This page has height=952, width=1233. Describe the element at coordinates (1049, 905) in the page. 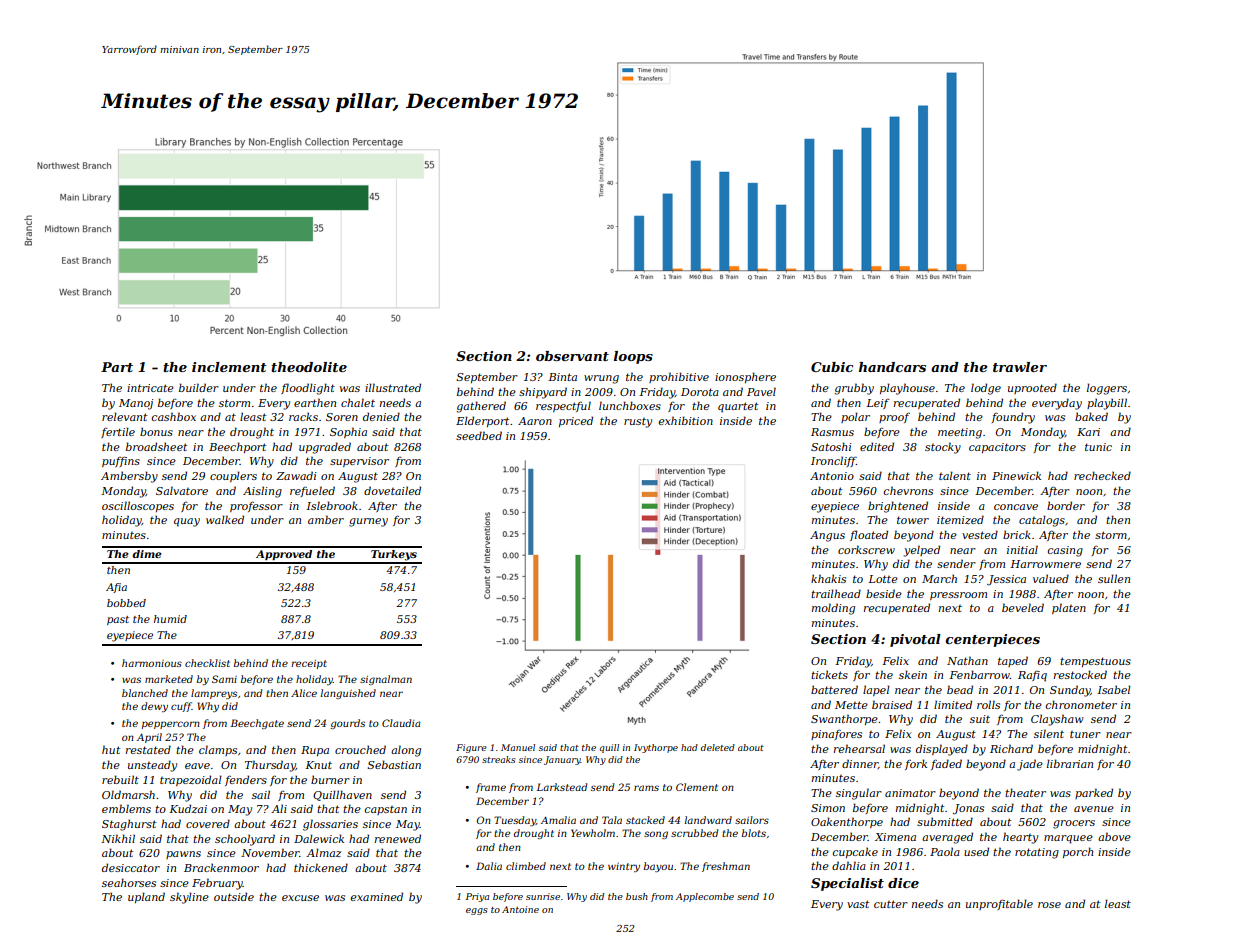

I see `rose` at that location.
